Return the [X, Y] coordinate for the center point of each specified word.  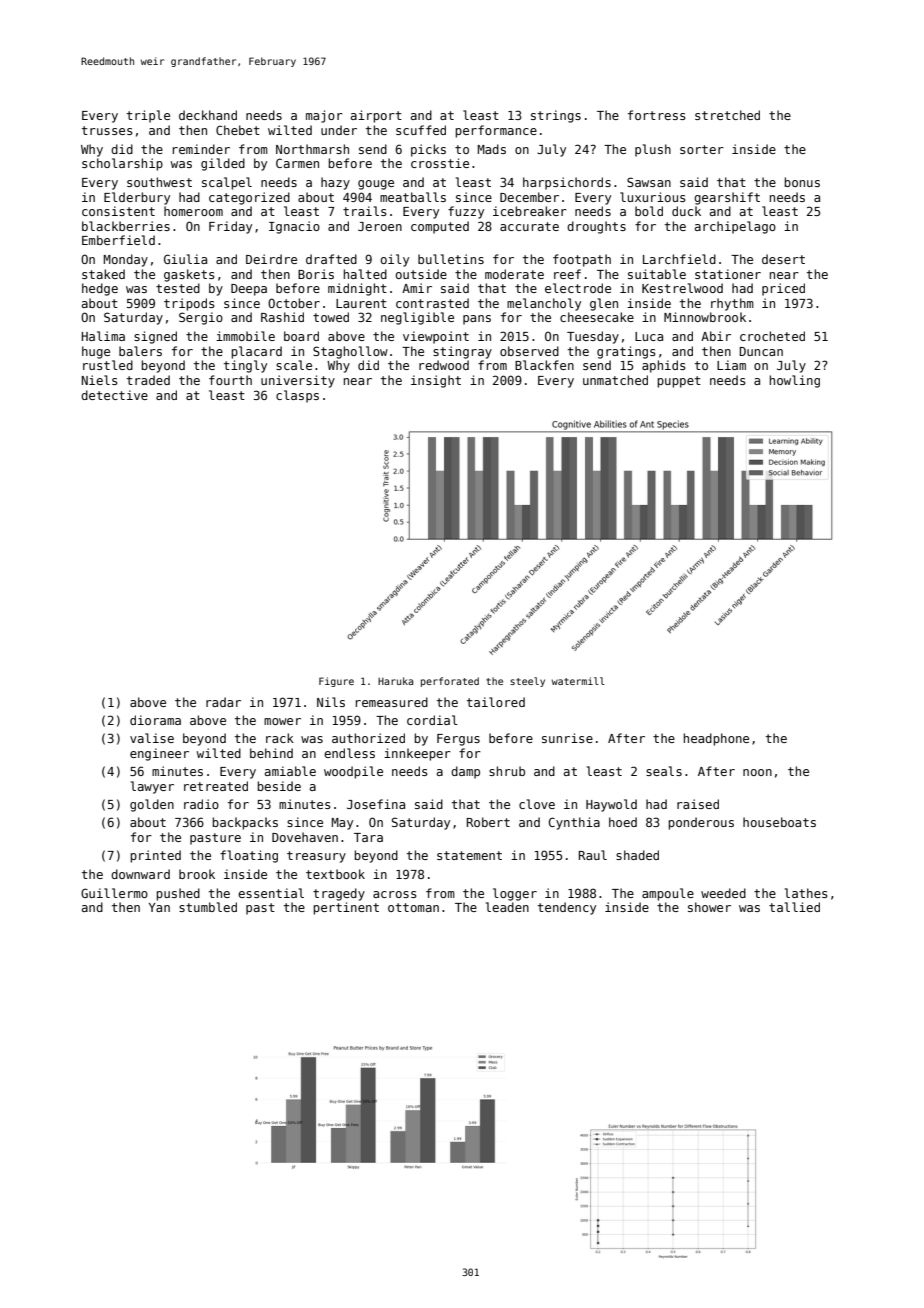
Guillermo [114, 893]
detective [114, 395]
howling [795, 381]
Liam [731, 365]
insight [436, 381]
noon [757, 772]
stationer [728, 274]
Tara [368, 837]
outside [421, 274]
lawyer [152, 787]
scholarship [122, 164]
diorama [155, 720]
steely [527, 682]
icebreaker [530, 211]
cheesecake [597, 317]
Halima [103, 336]
